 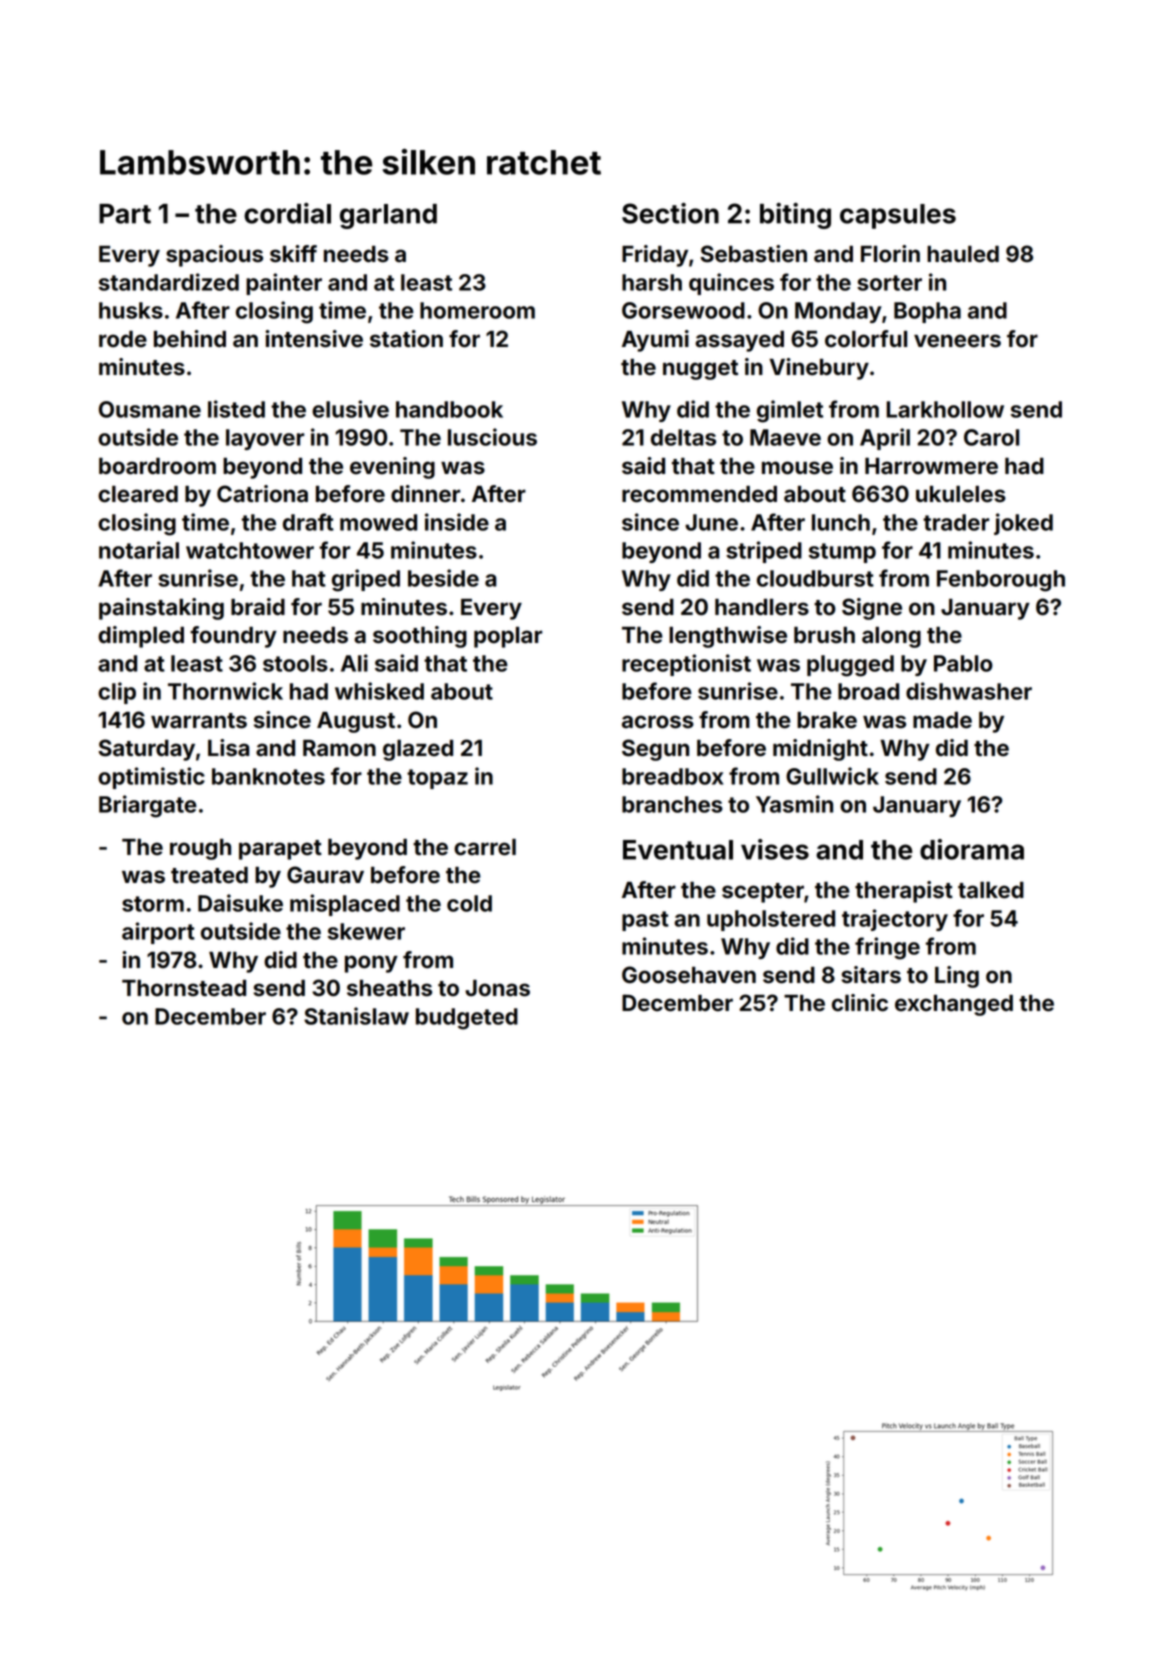 What do you see at coordinates (284, 284) in the screenshot?
I see `painter` at bounding box center [284, 284].
